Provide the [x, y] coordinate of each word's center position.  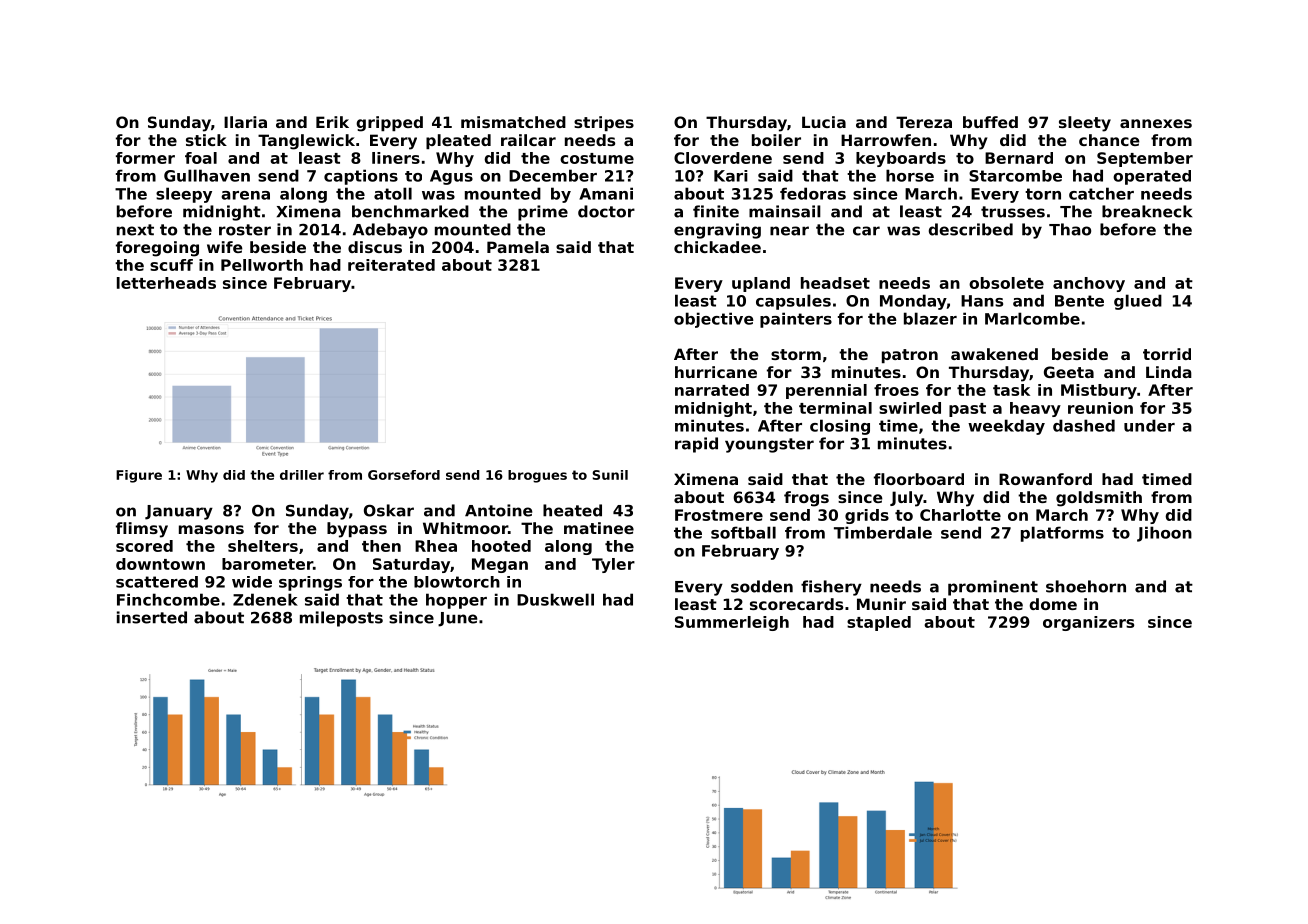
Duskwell [555, 599]
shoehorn [1086, 586]
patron [910, 356]
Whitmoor [465, 528]
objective [714, 320]
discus [375, 247]
